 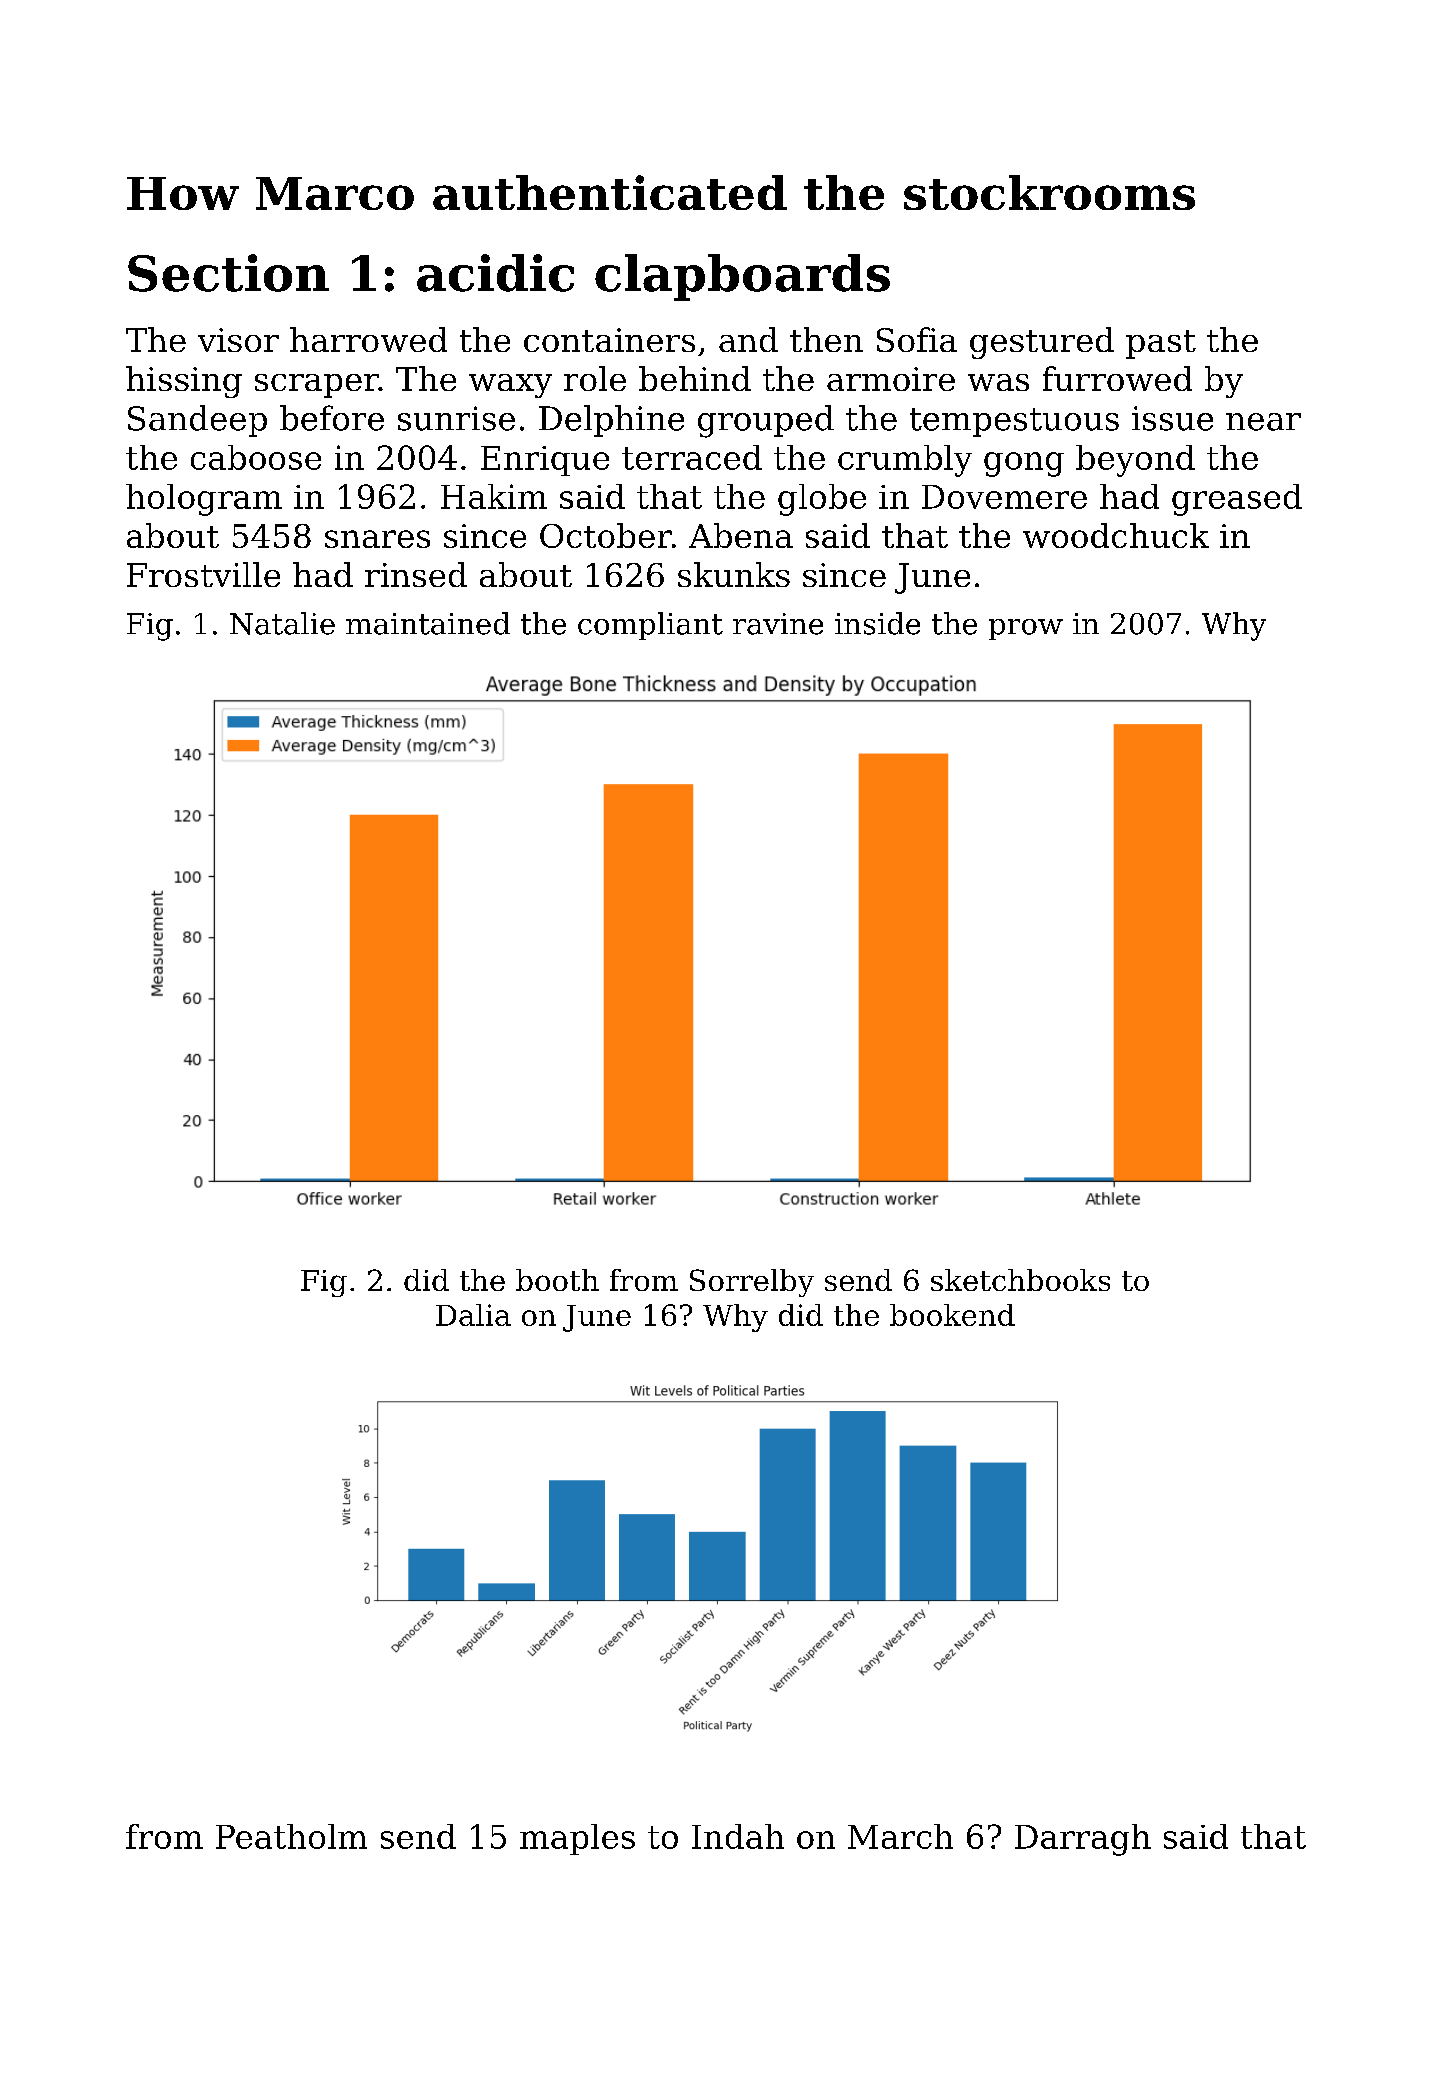 What do you see at coordinates (203, 574) in the screenshot?
I see `Frostville` at bounding box center [203, 574].
